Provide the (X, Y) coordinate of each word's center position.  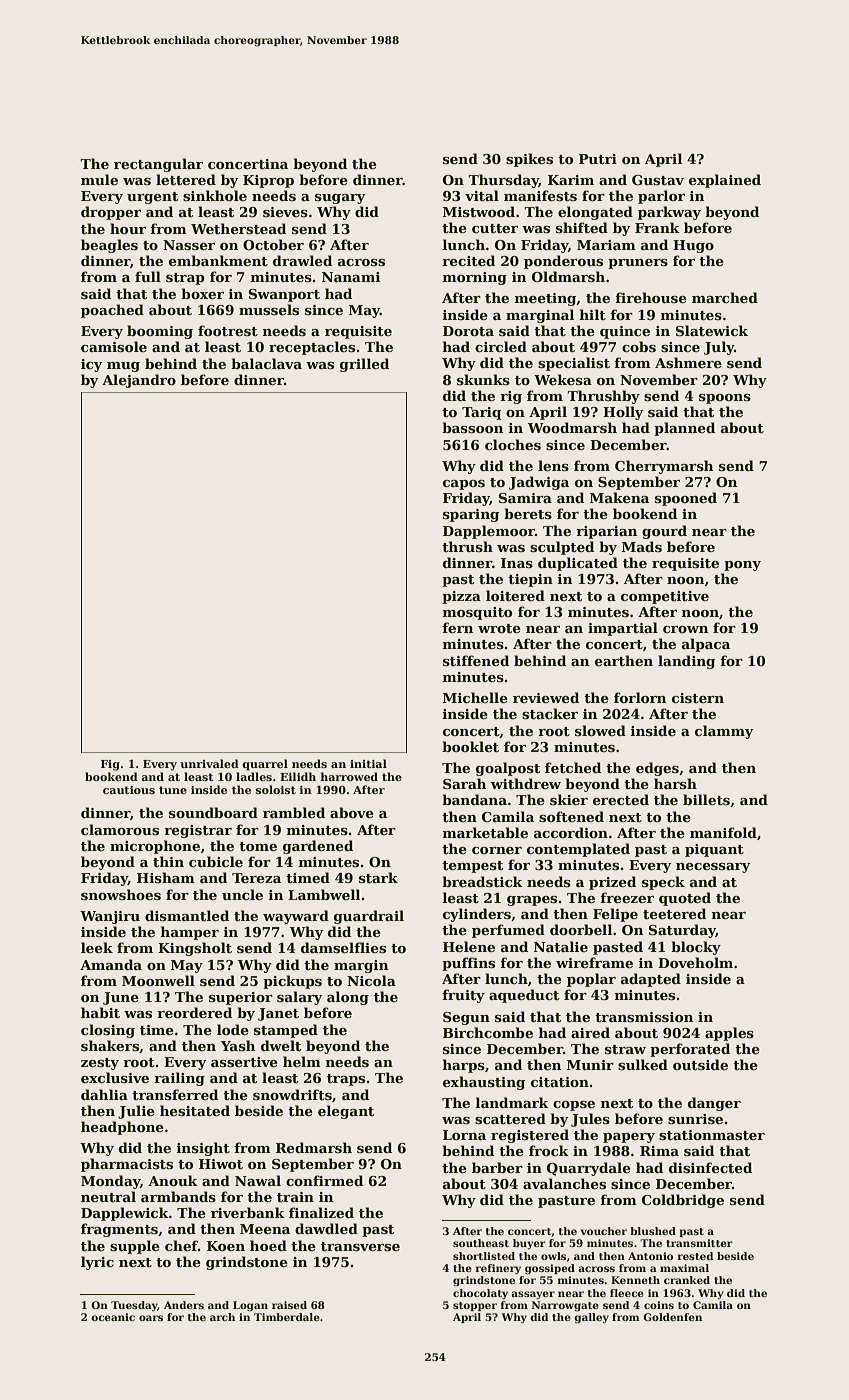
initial (368, 763)
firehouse (651, 297)
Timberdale (287, 1317)
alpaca (706, 645)
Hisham (166, 877)
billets (706, 799)
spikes (529, 160)
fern (457, 627)
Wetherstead (238, 228)
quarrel (265, 765)
